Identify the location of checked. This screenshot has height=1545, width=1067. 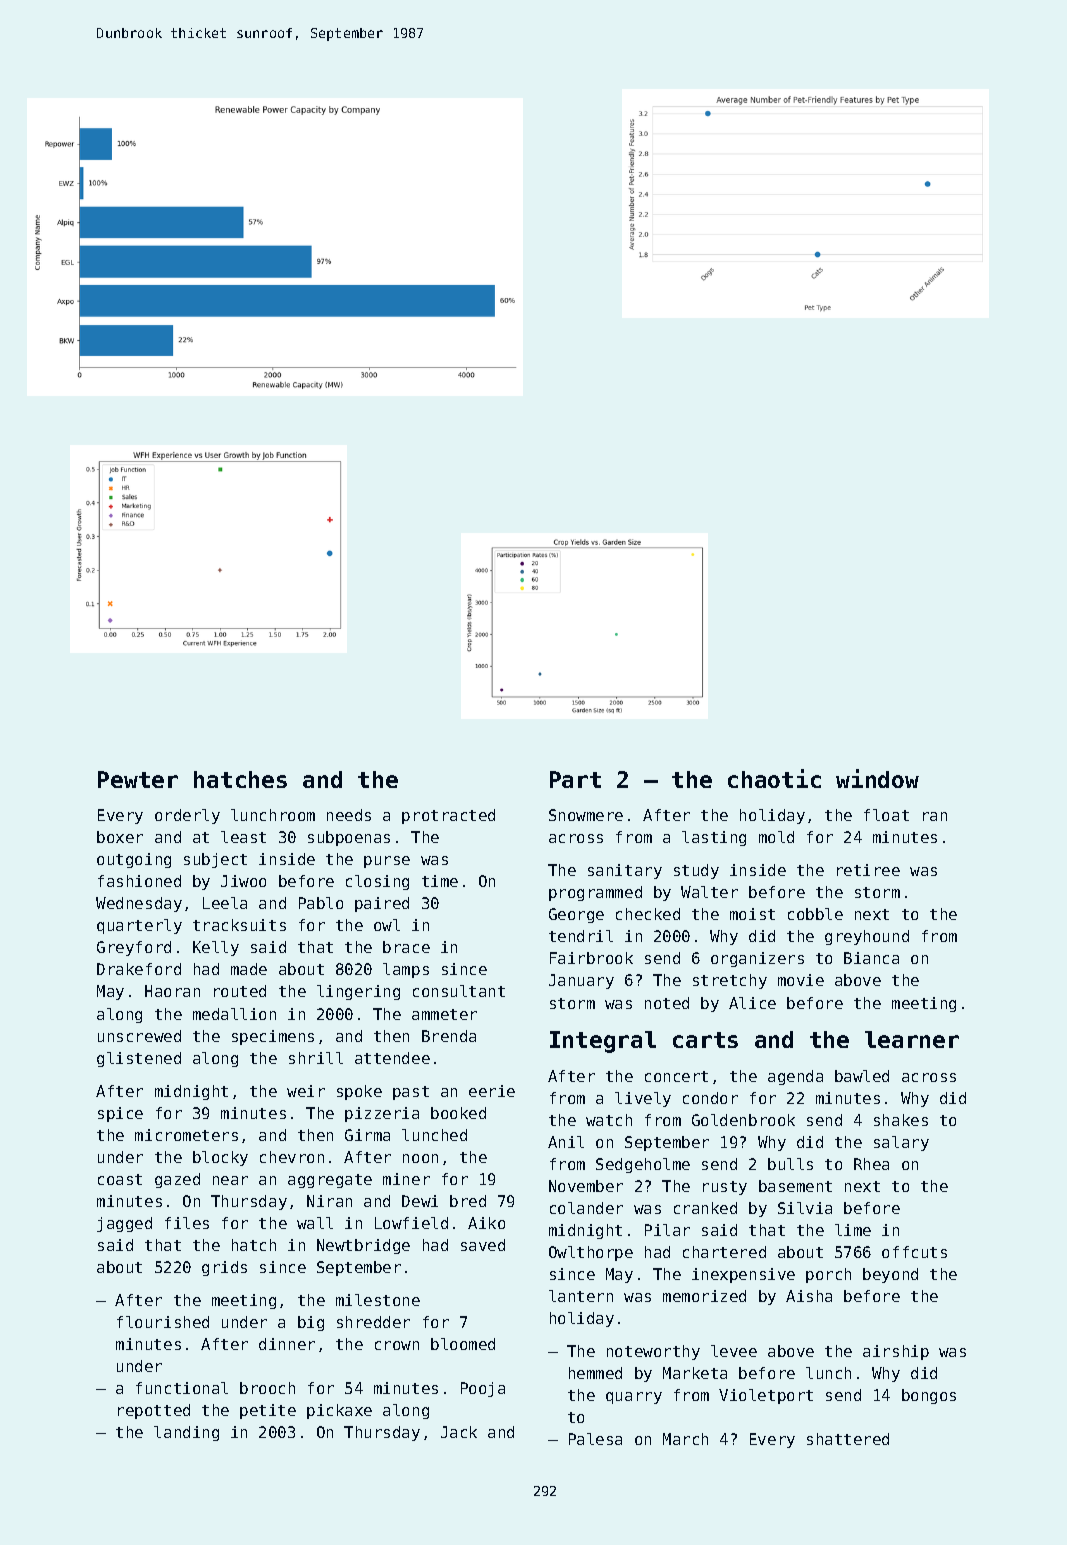
(648, 914).
